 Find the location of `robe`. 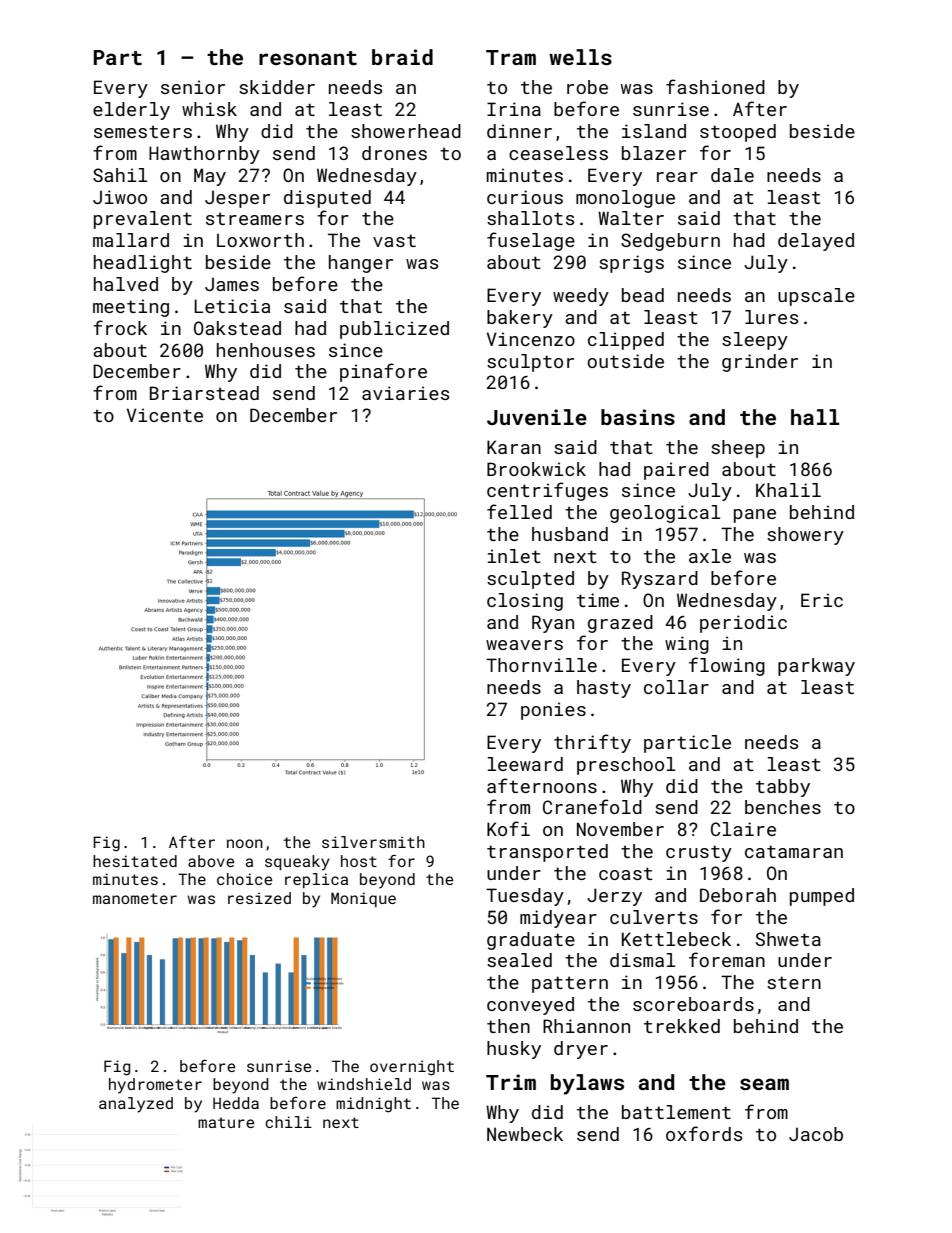

robe is located at coordinates (587, 87).
